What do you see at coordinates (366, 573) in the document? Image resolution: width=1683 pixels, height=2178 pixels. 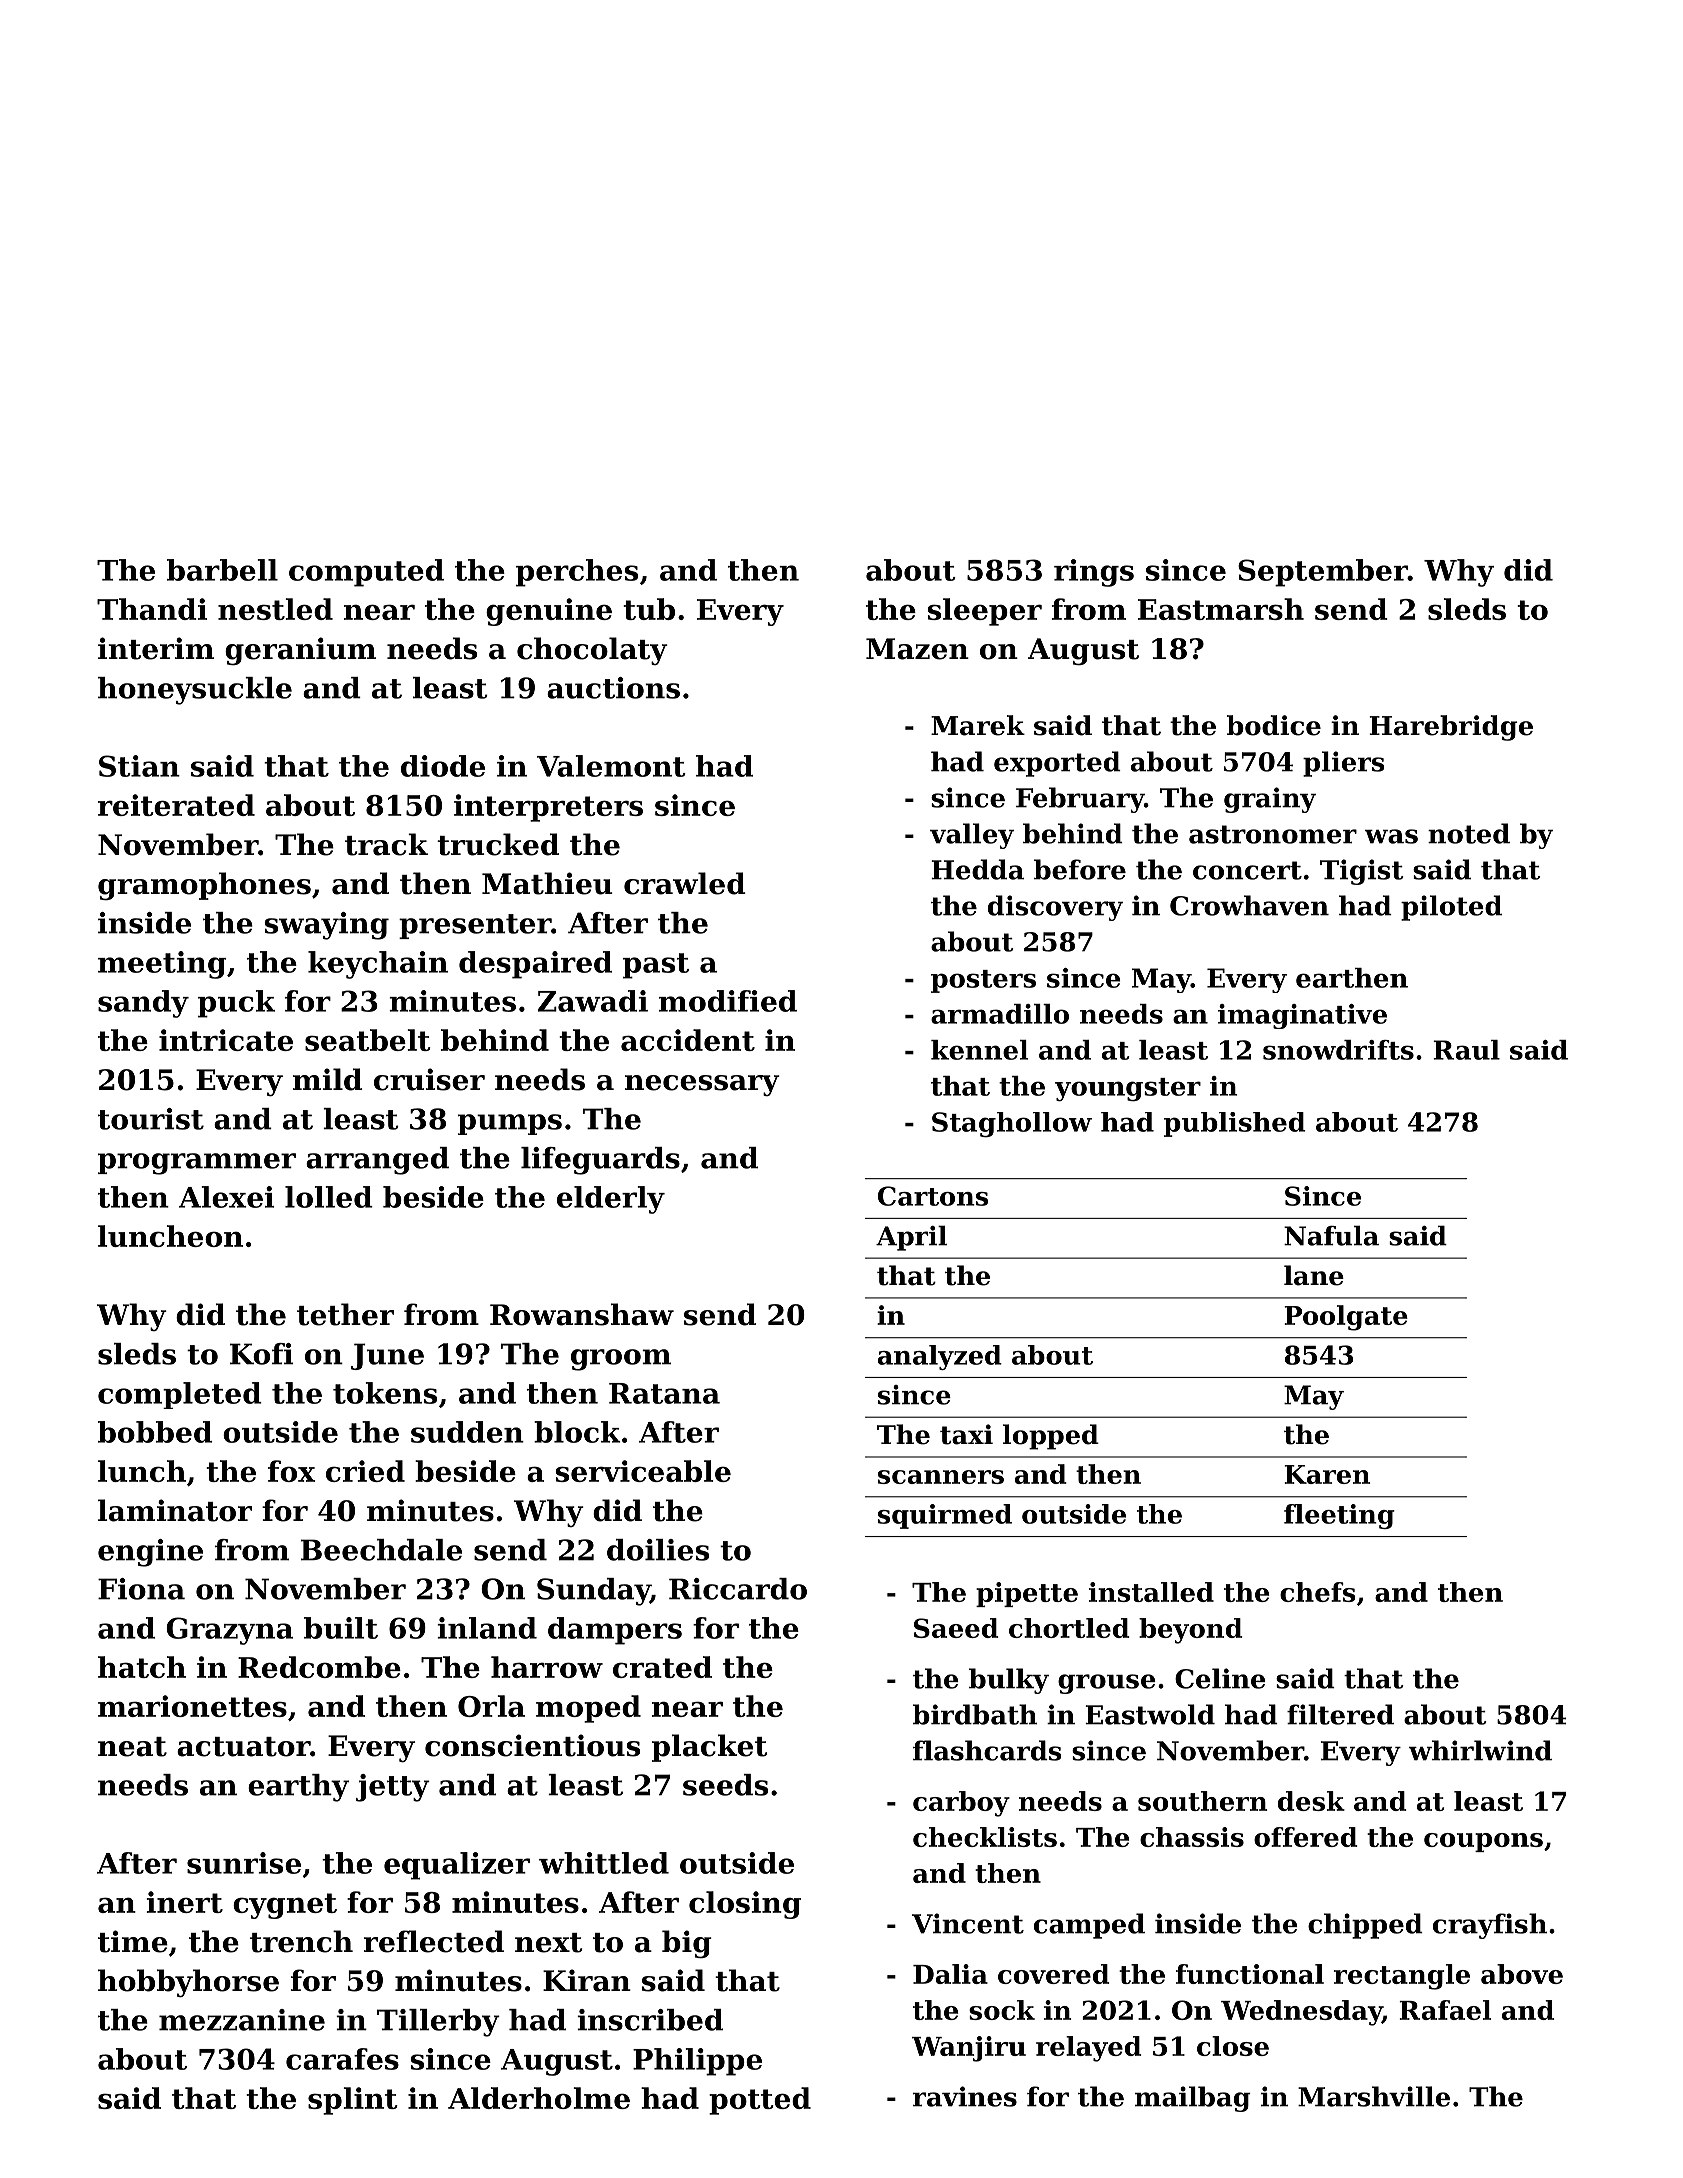 I see `computed` at bounding box center [366, 573].
